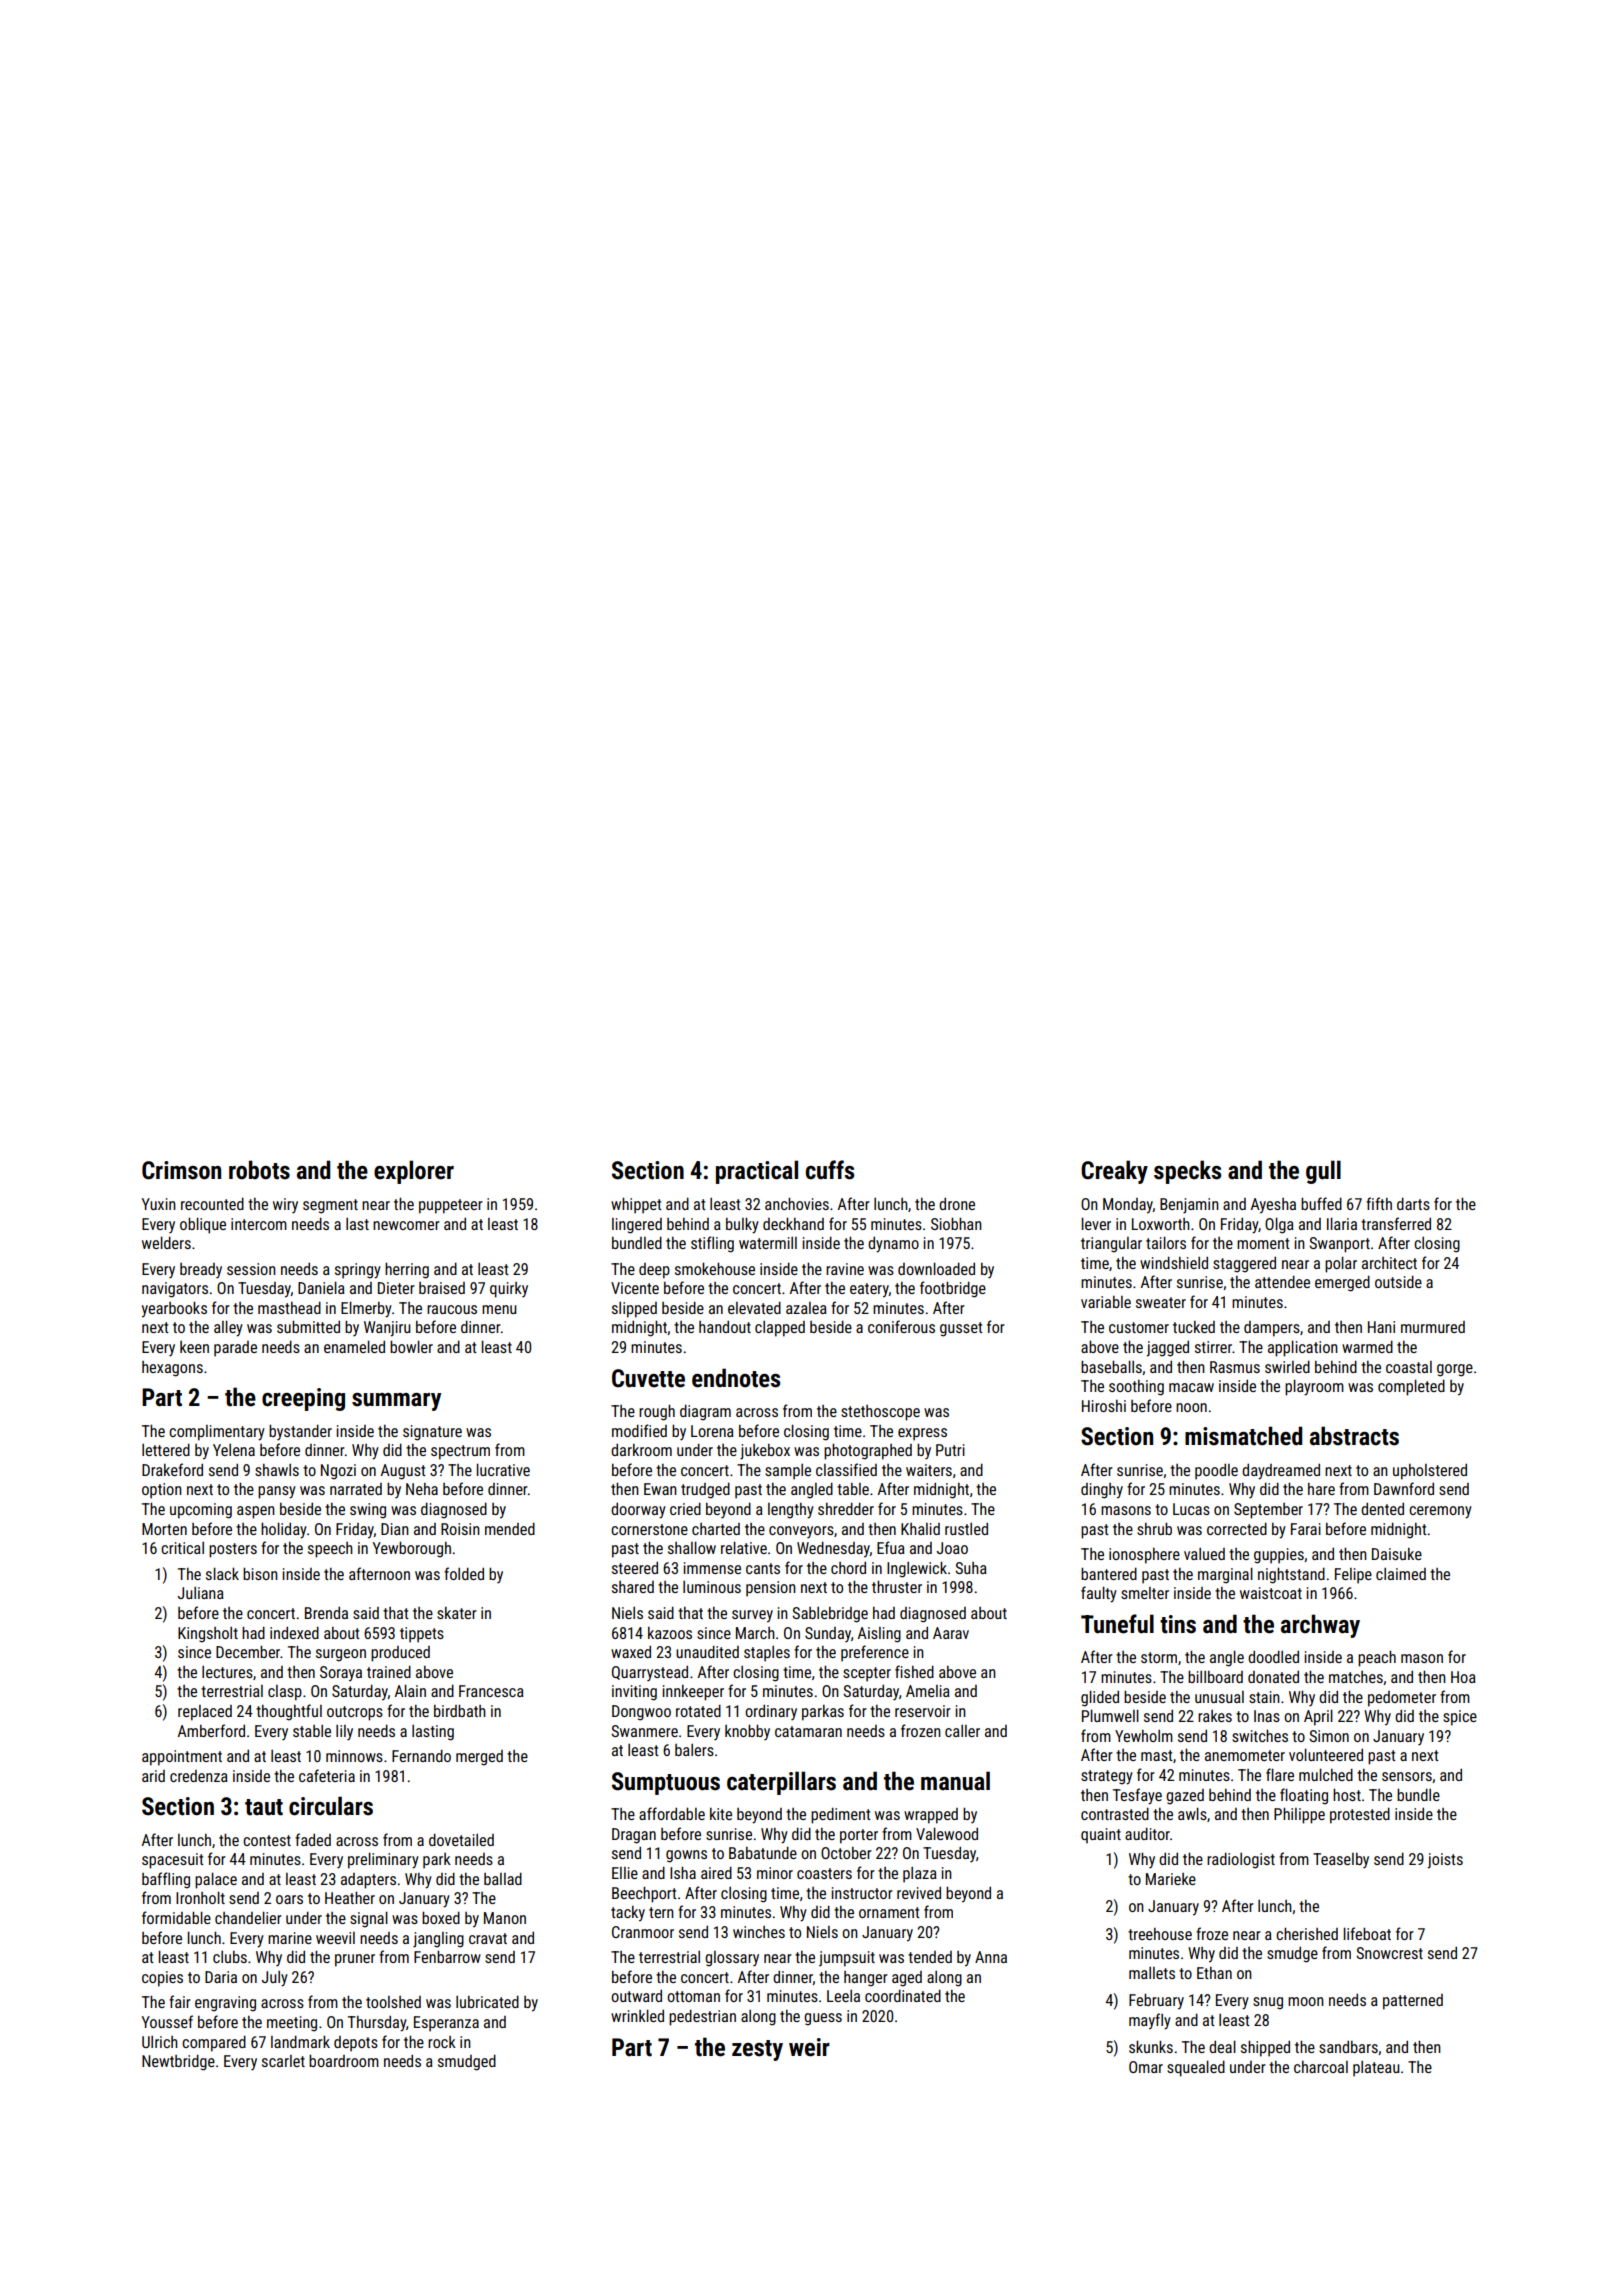 The image size is (1620, 2292). I want to click on gull, so click(1323, 1172).
